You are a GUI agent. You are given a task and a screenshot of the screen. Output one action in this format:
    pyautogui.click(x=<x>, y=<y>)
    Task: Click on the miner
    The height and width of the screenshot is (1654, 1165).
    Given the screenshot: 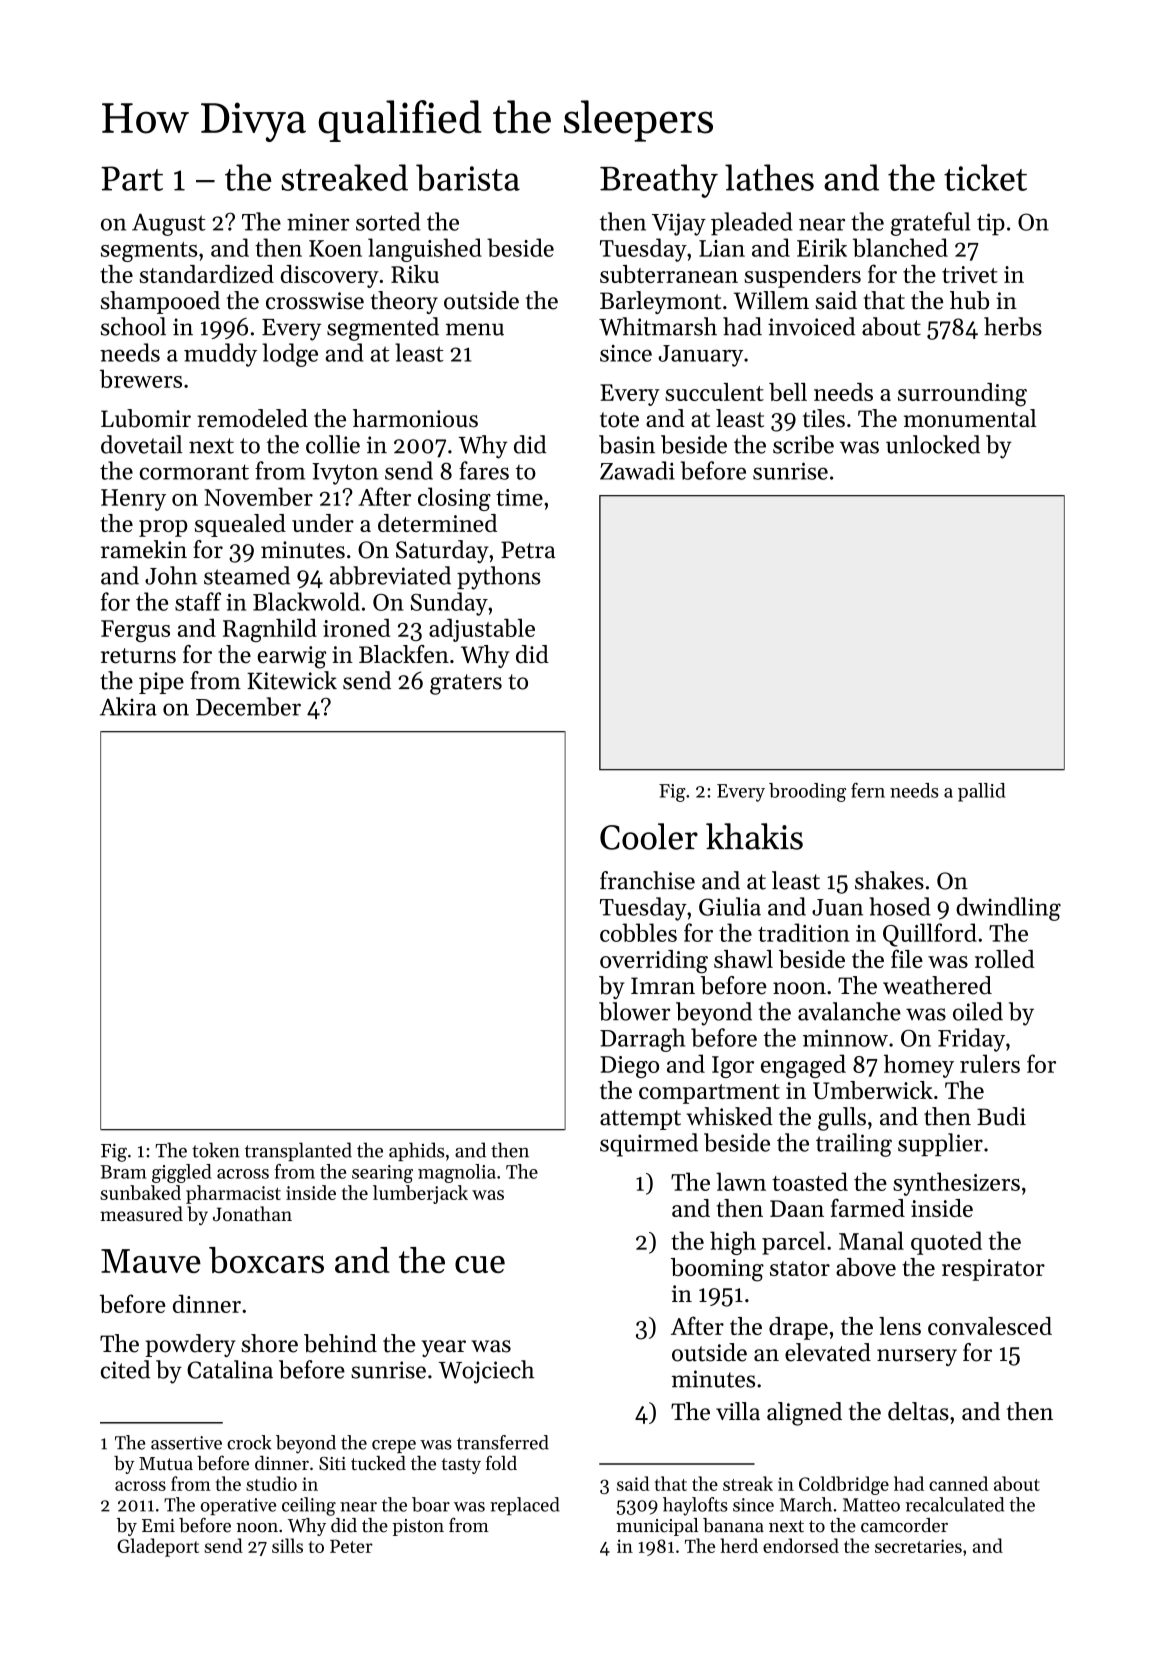 What is the action you would take?
    pyautogui.click(x=318, y=222)
